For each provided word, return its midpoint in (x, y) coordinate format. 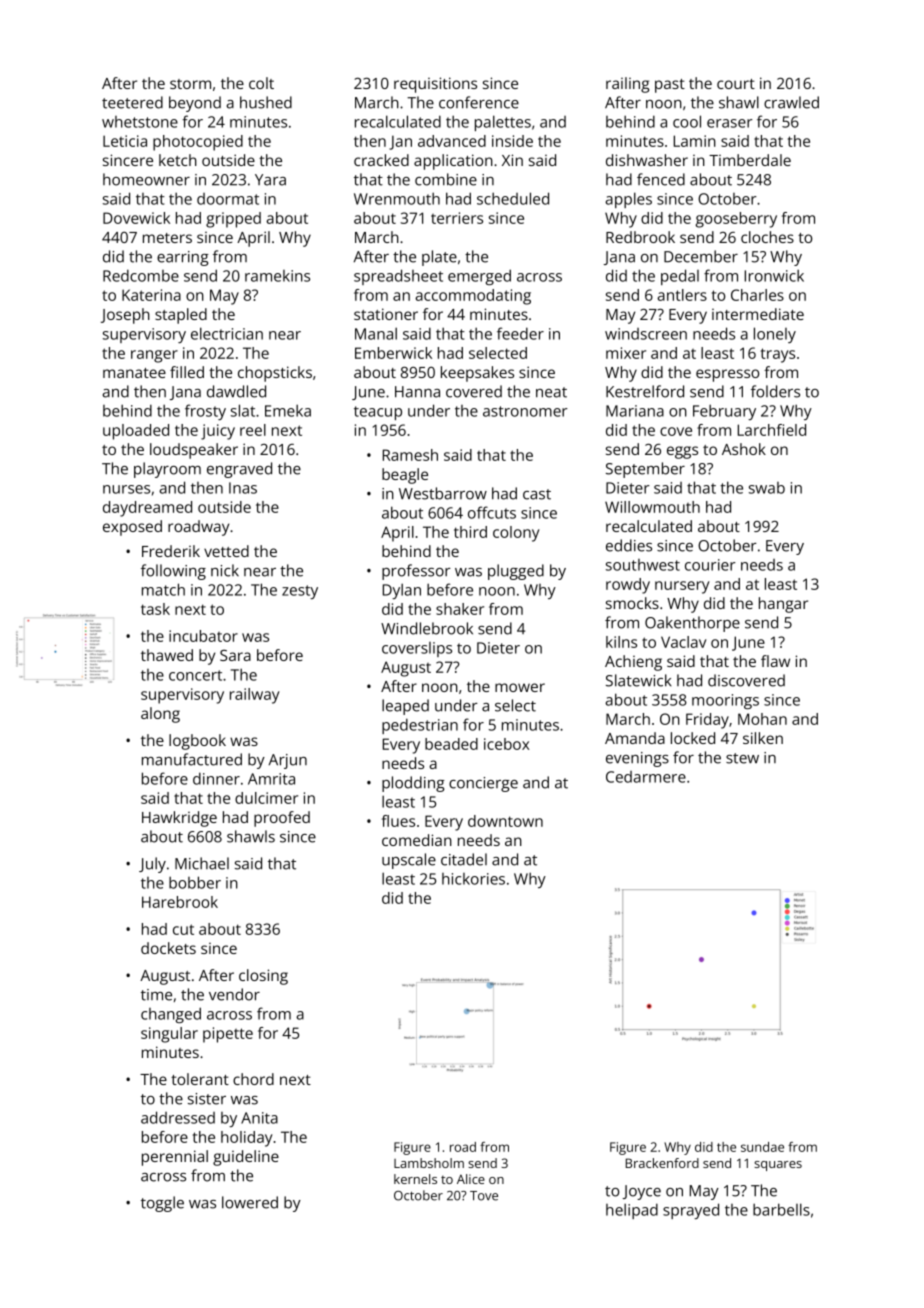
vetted (226, 551)
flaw (775, 661)
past (670, 86)
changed (171, 1015)
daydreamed (147, 509)
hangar (783, 605)
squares (778, 1166)
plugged (516, 572)
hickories (473, 879)
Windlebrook (427, 628)
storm (190, 84)
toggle (162, 1204)
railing (627, 85)
